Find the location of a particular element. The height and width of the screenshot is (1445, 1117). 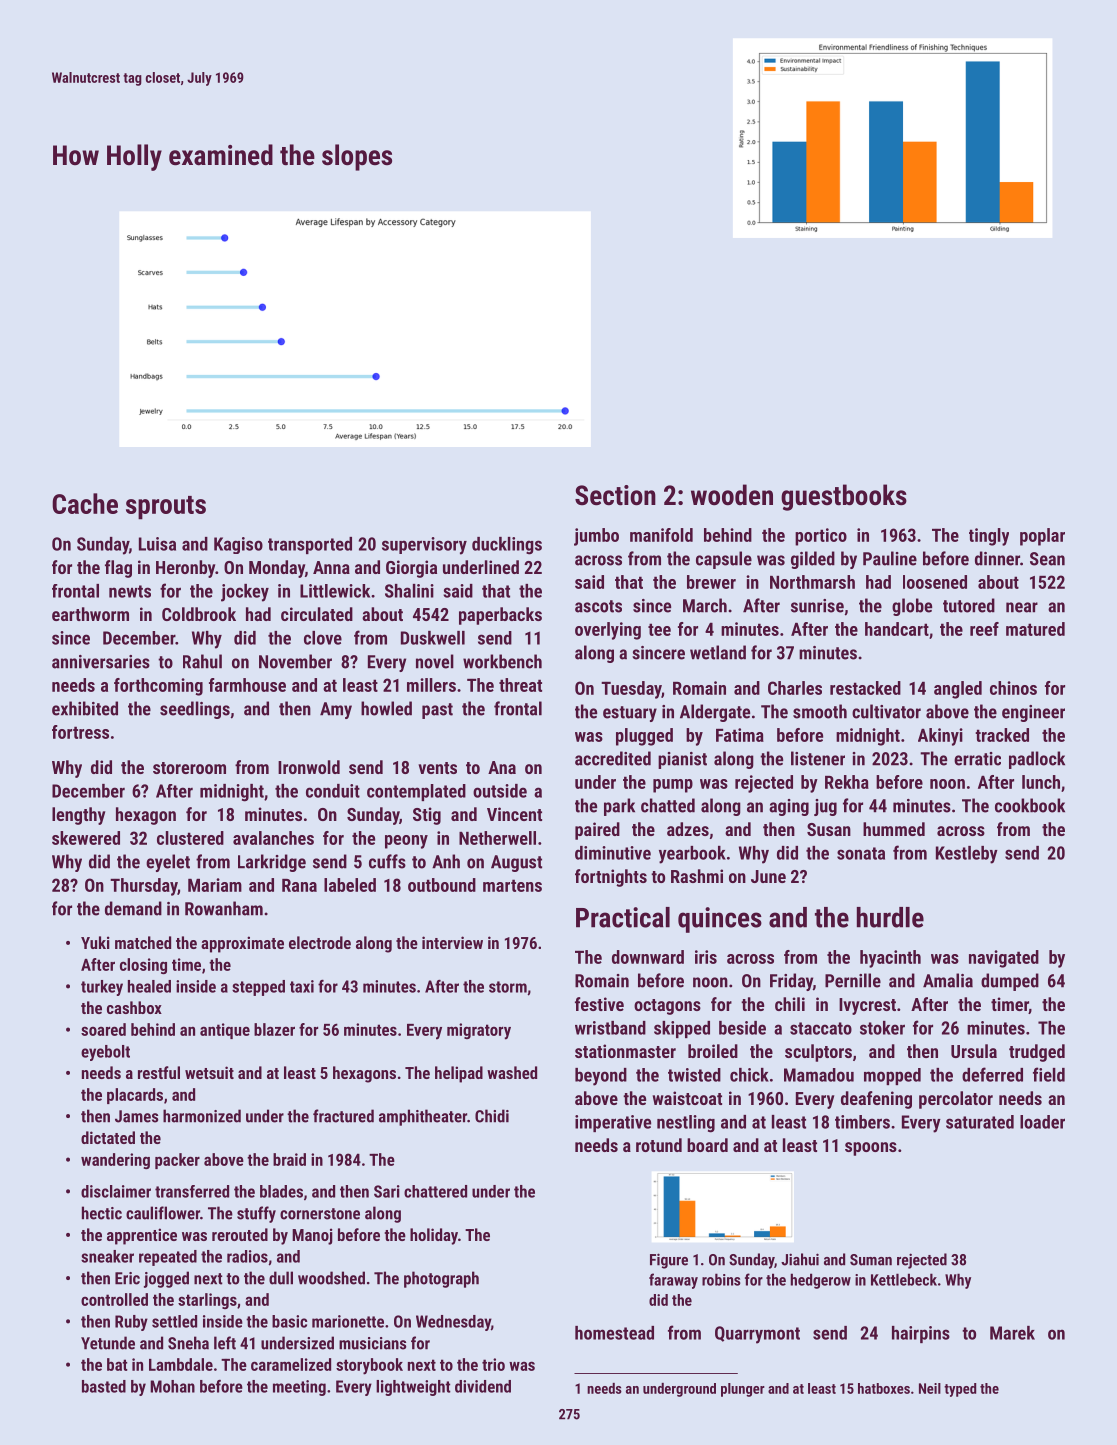

tingly is located at coordinates (989, 537).
